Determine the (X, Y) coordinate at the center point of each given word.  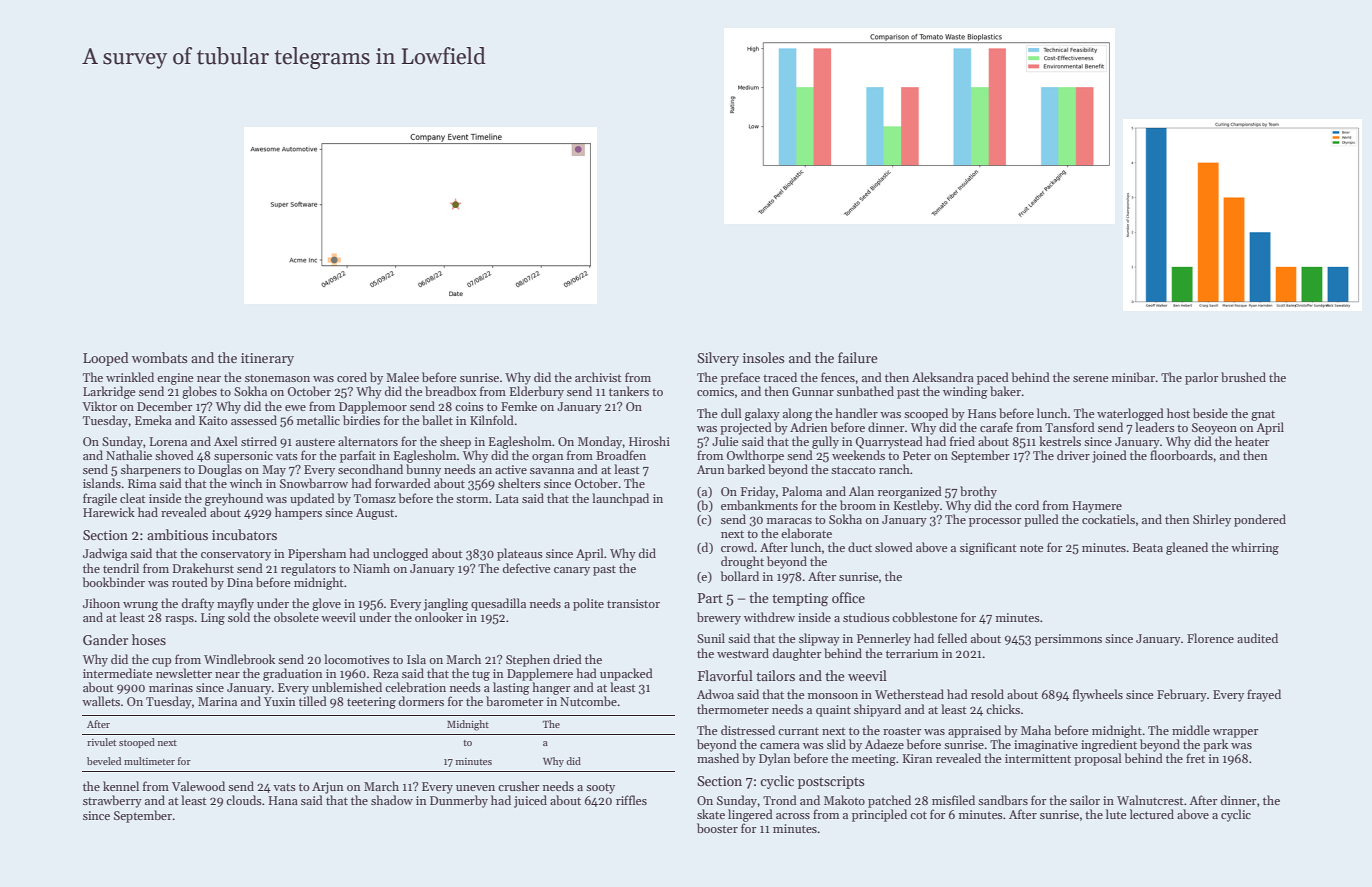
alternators (368, 441)
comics (715, 391)
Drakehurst (203, 568)
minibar (1133, 377)
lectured (1152, 814)
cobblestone (925, 617)
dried (567, 659)
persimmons (1068, 640)
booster (717, 828)
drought (742, 562)
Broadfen (621, 455)
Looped (106, 359)
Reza (386, 673)
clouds (244, 800)
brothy (978, 492)
